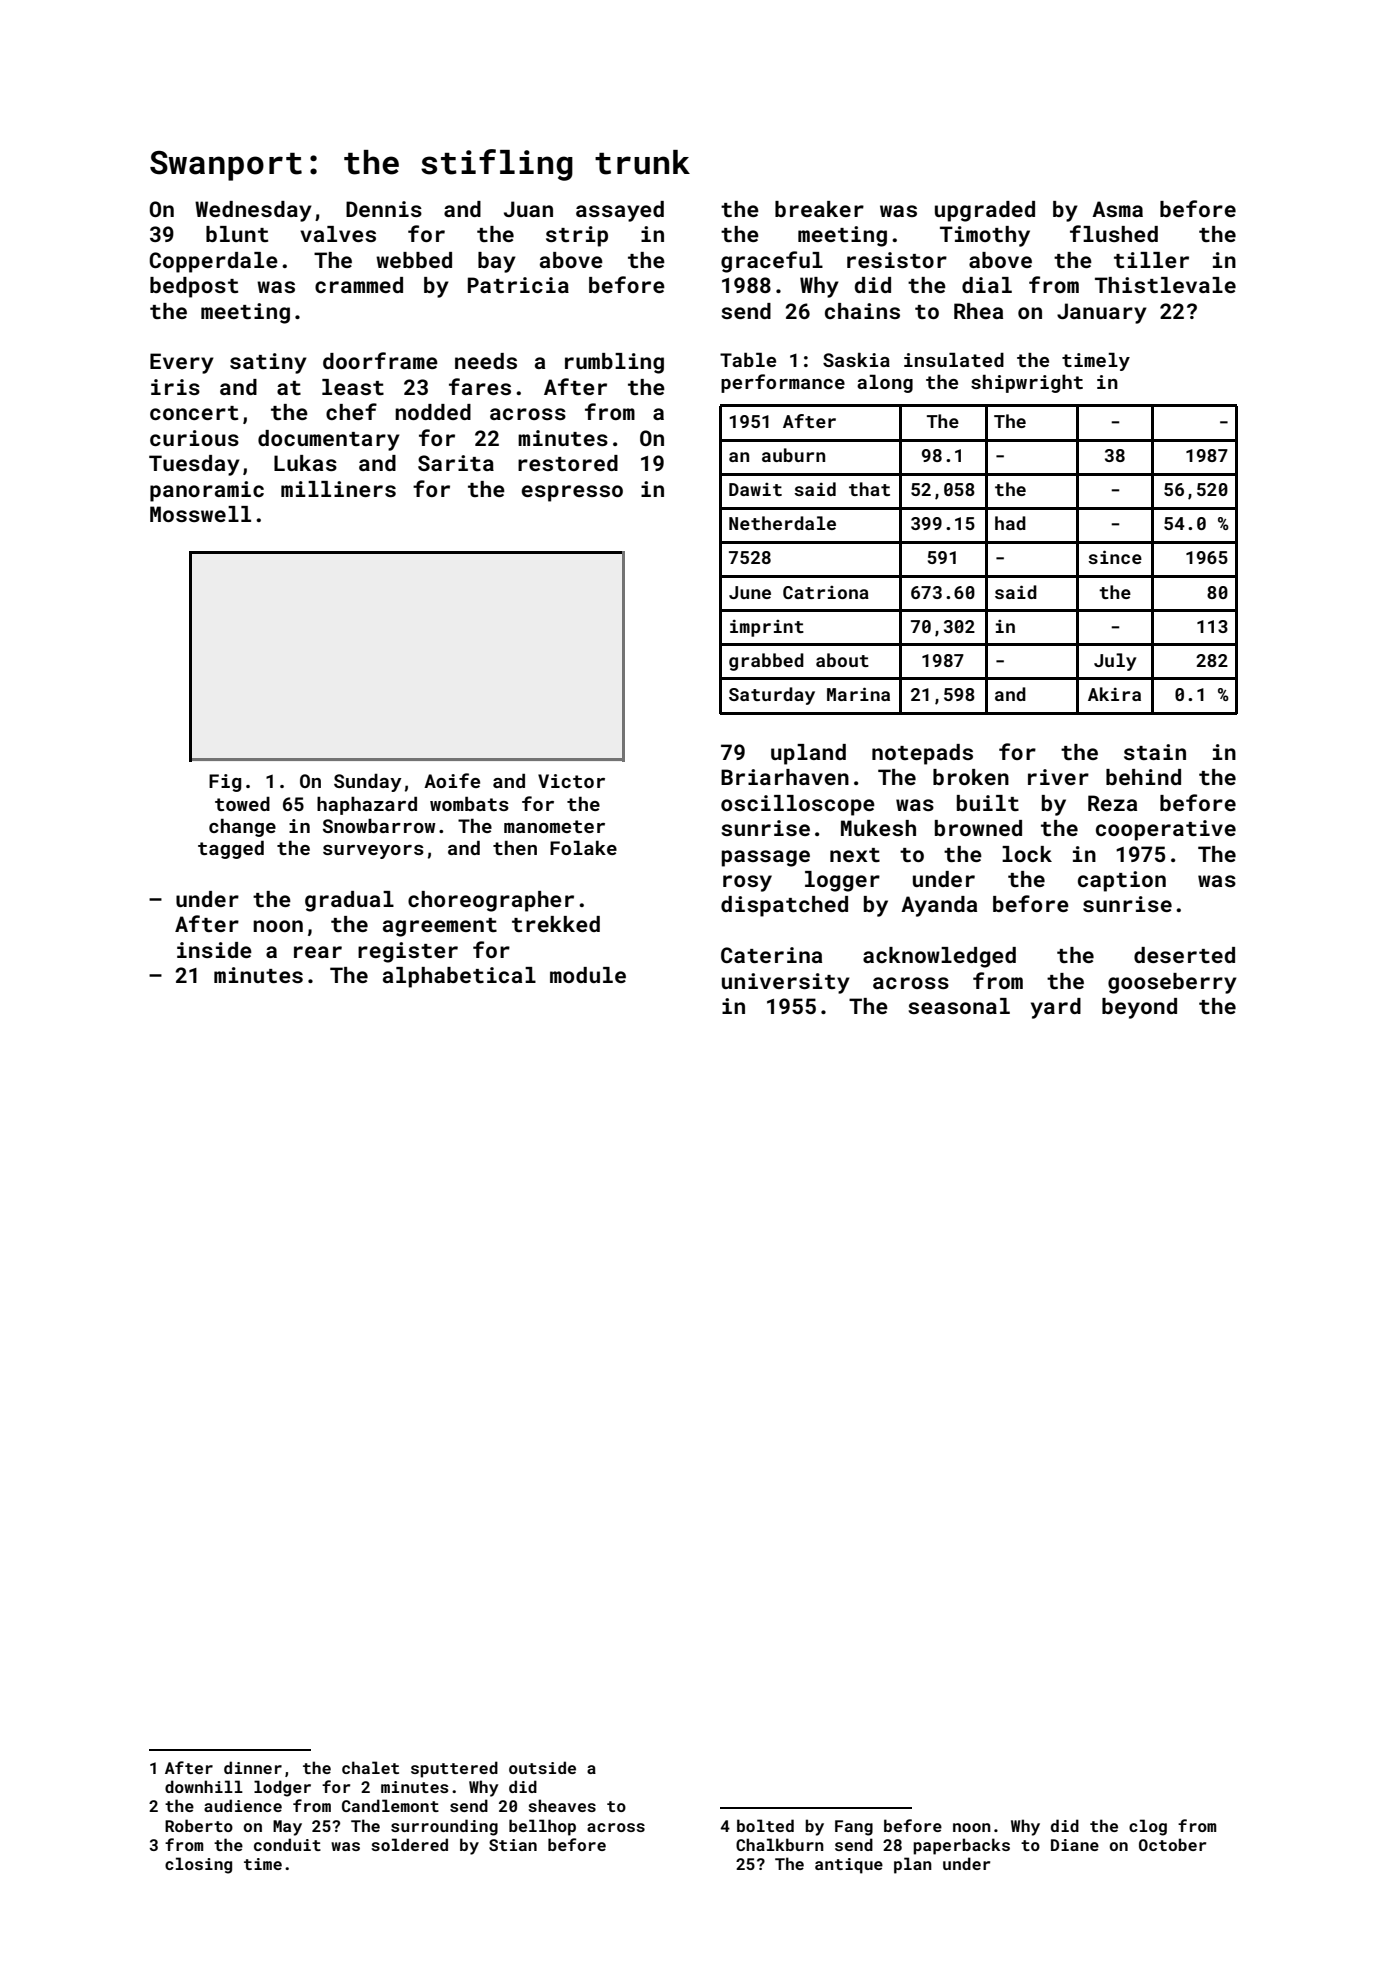  What do you see at coordinates (200, 514) in the screenshot?
I see `Mosswell` at bounding box center [200, 514].
